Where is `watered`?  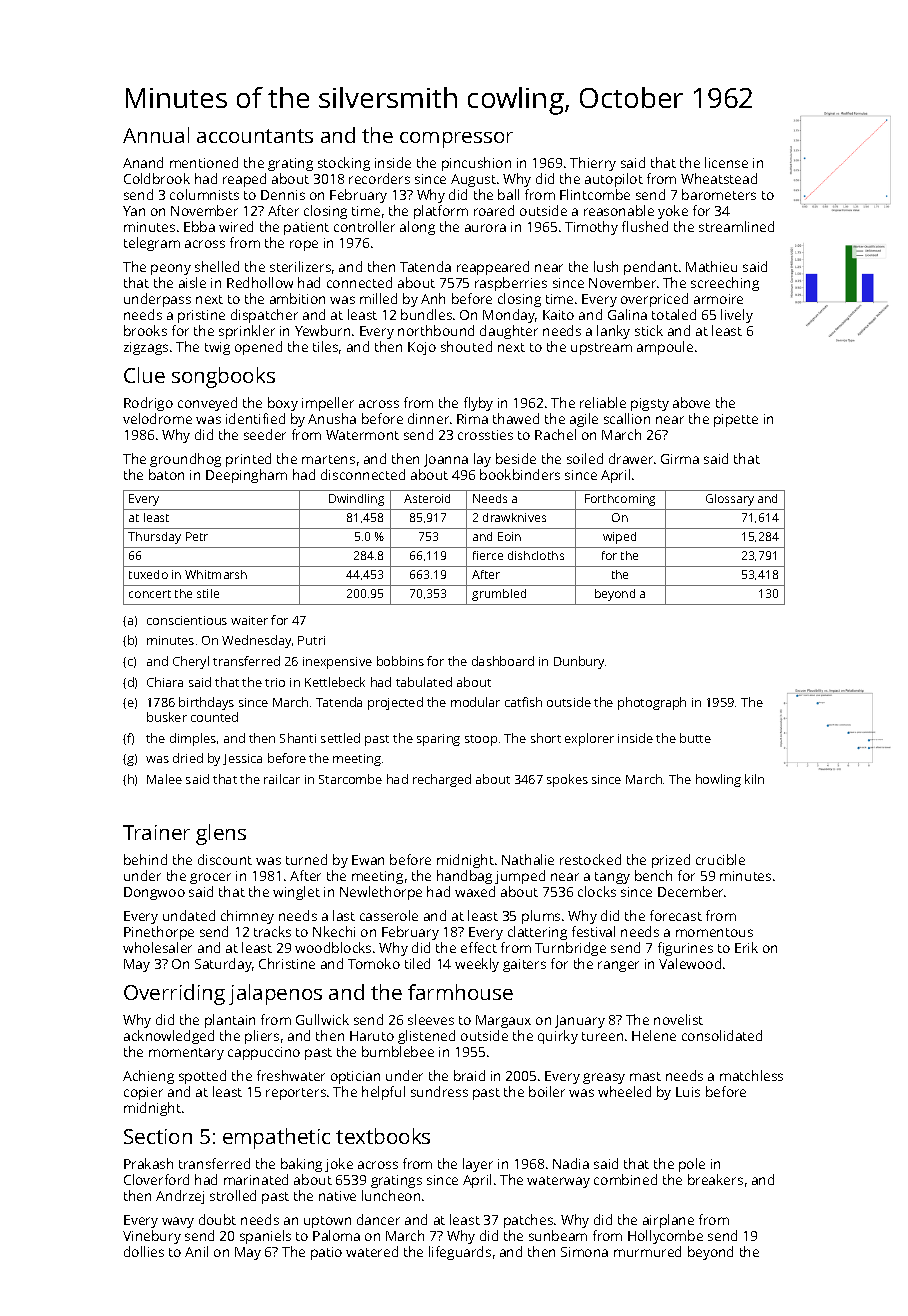 watered is located at coordinates (372, 1251).
